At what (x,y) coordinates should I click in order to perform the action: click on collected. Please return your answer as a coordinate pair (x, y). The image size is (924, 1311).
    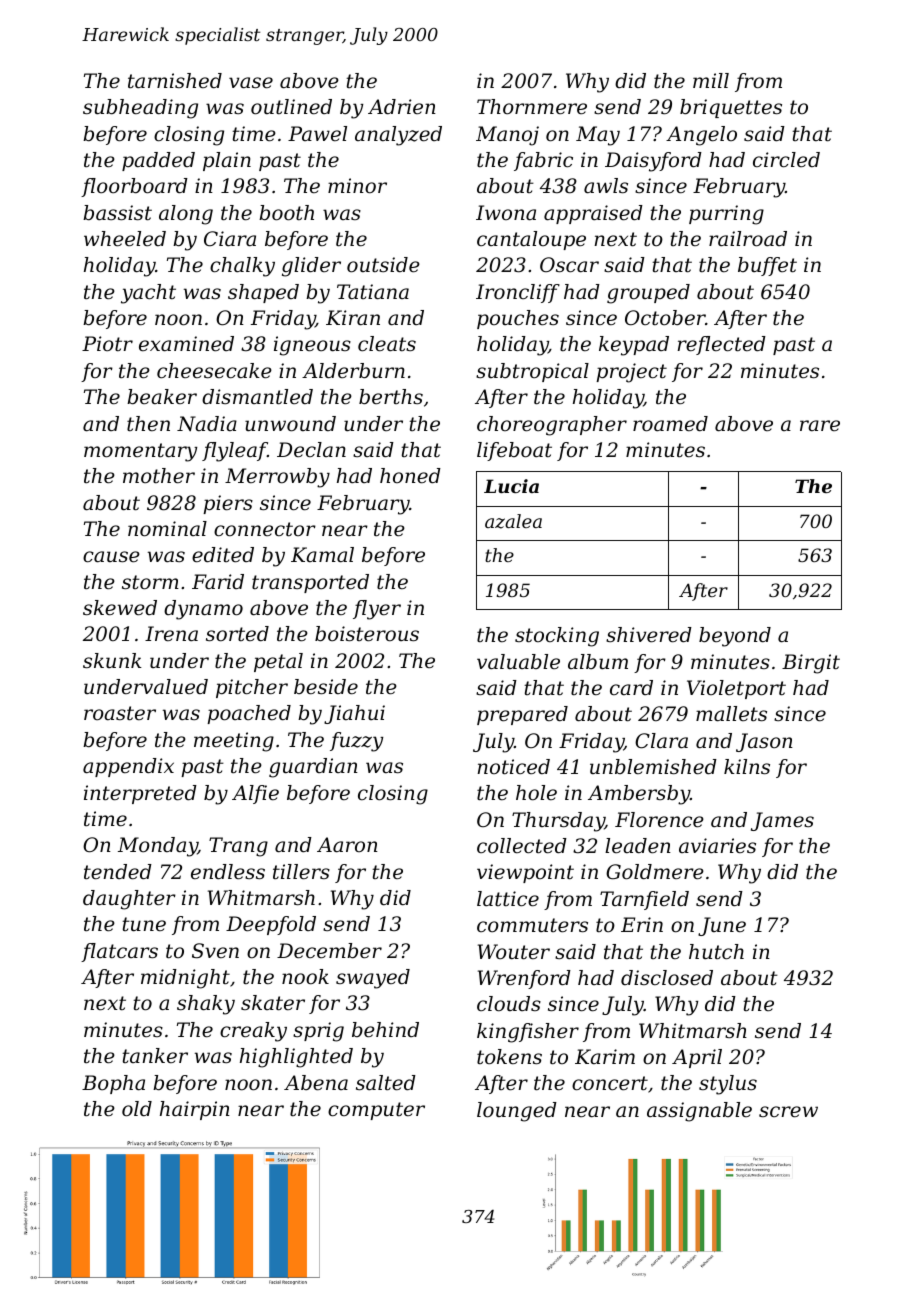
    Looking at the image, I should click on (522, 846).
